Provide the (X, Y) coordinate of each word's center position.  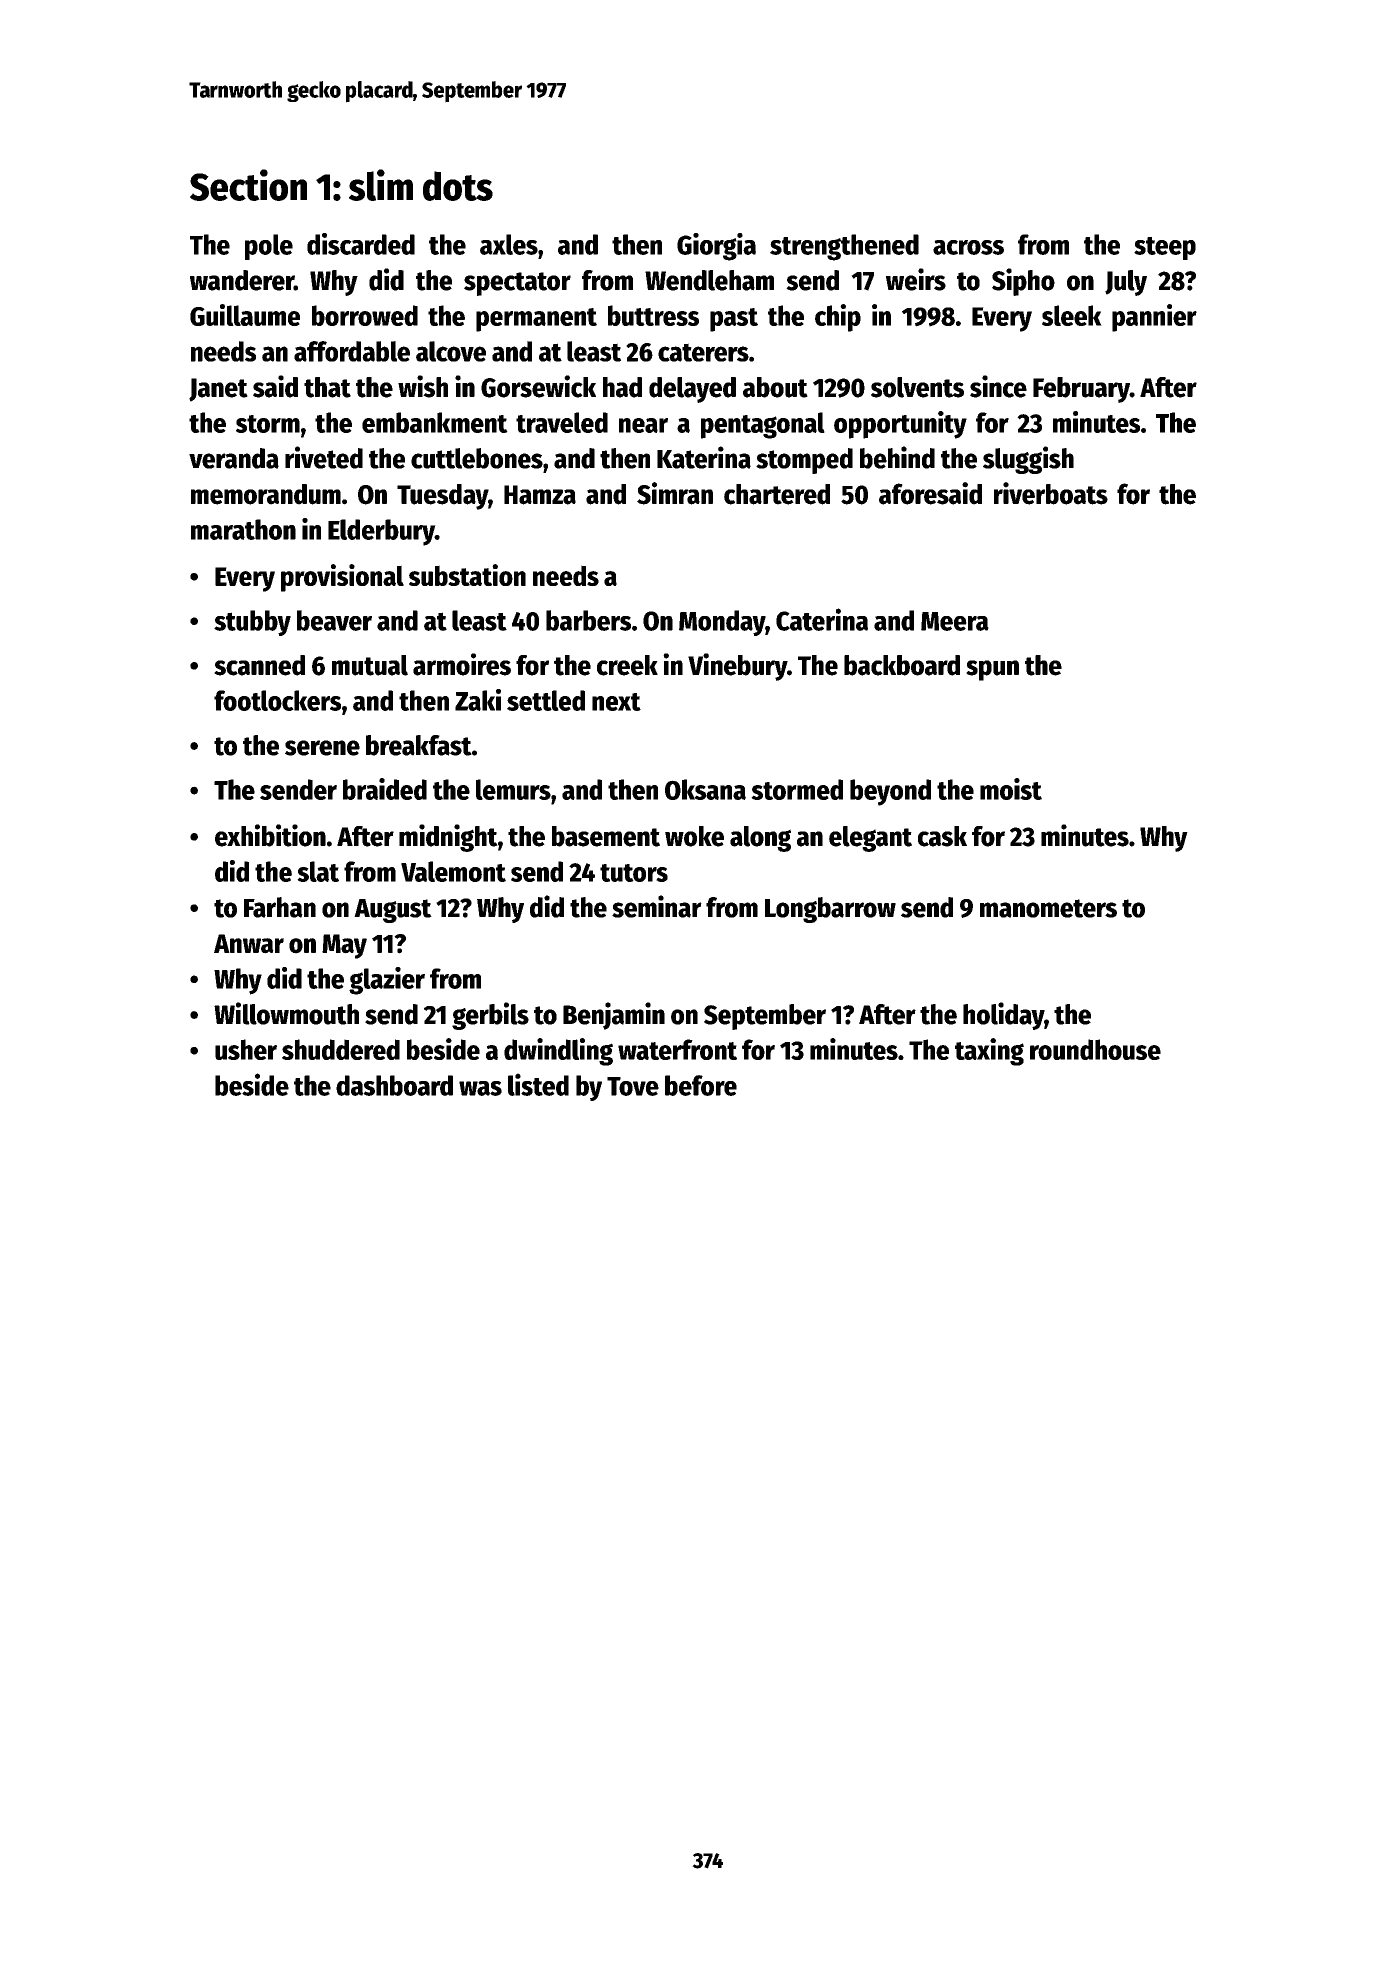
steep (1165, 248)
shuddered (341, 1049)
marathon (243, 529)
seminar (657, 906)
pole (269, 247)
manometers (1048, 908)
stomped (804, 461)
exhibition (270, 835)
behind (897, 457)
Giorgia (716, 247)
